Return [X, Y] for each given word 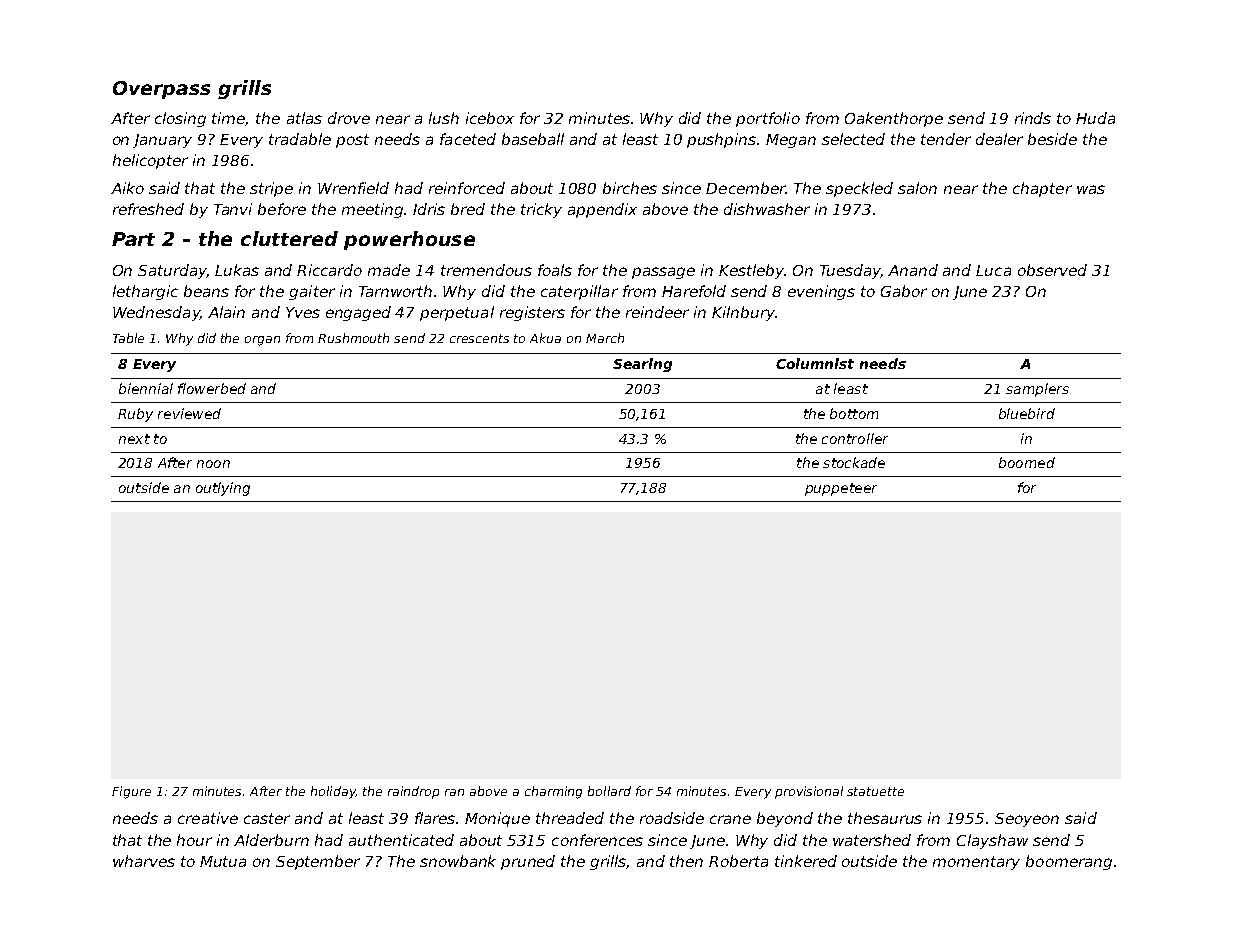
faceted [468, 139]
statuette [875, 791]
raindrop [413, 792]
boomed [1027, 462]
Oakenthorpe [894, 119]
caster [267, 818]
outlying [223, 489]
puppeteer [841, 489]
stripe [271, 189]
